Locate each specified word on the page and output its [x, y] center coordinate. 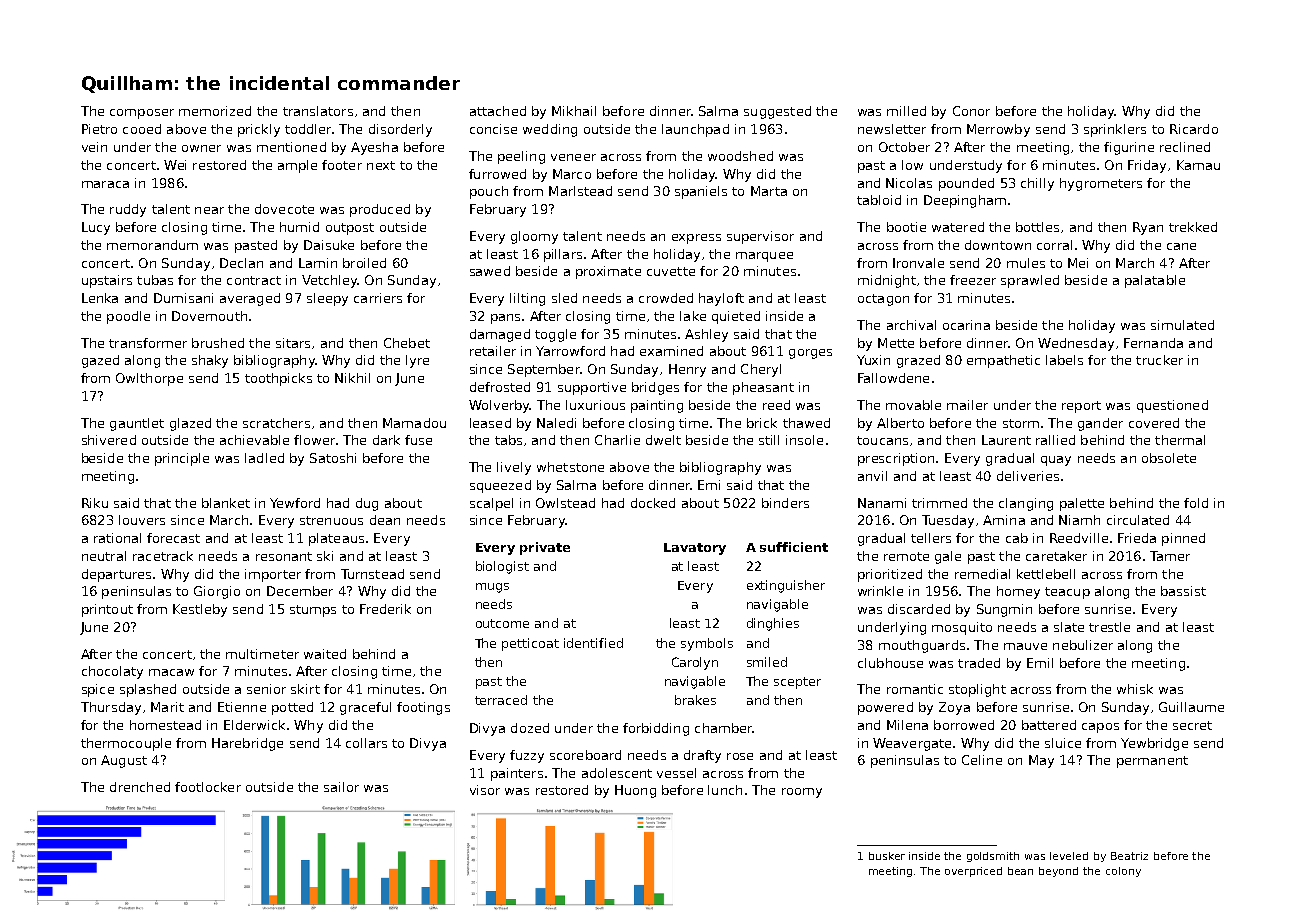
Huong [635, 791]
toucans [882, 440]
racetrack [163, 556]
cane [1181, 246]
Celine [982, 760]
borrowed [964, 725]
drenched [140, 787]
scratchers [276, 423]
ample [297, 166]
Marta [769, 191]
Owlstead [565, 503]
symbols [707, 644]
